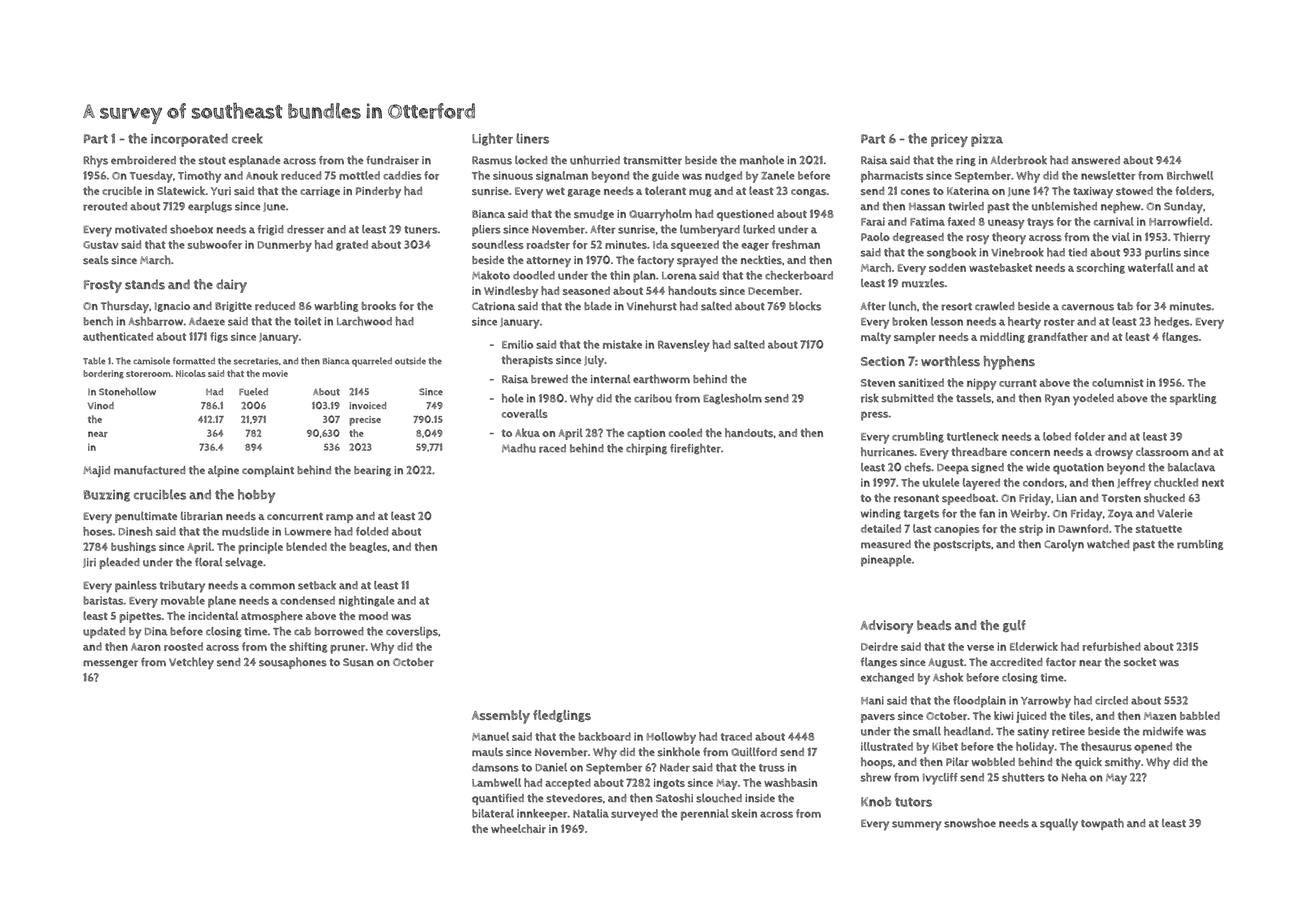  What do you see at coordinates (268, 471) in the screenshot?
I see `complaint` at bounding box center [268, 471].
